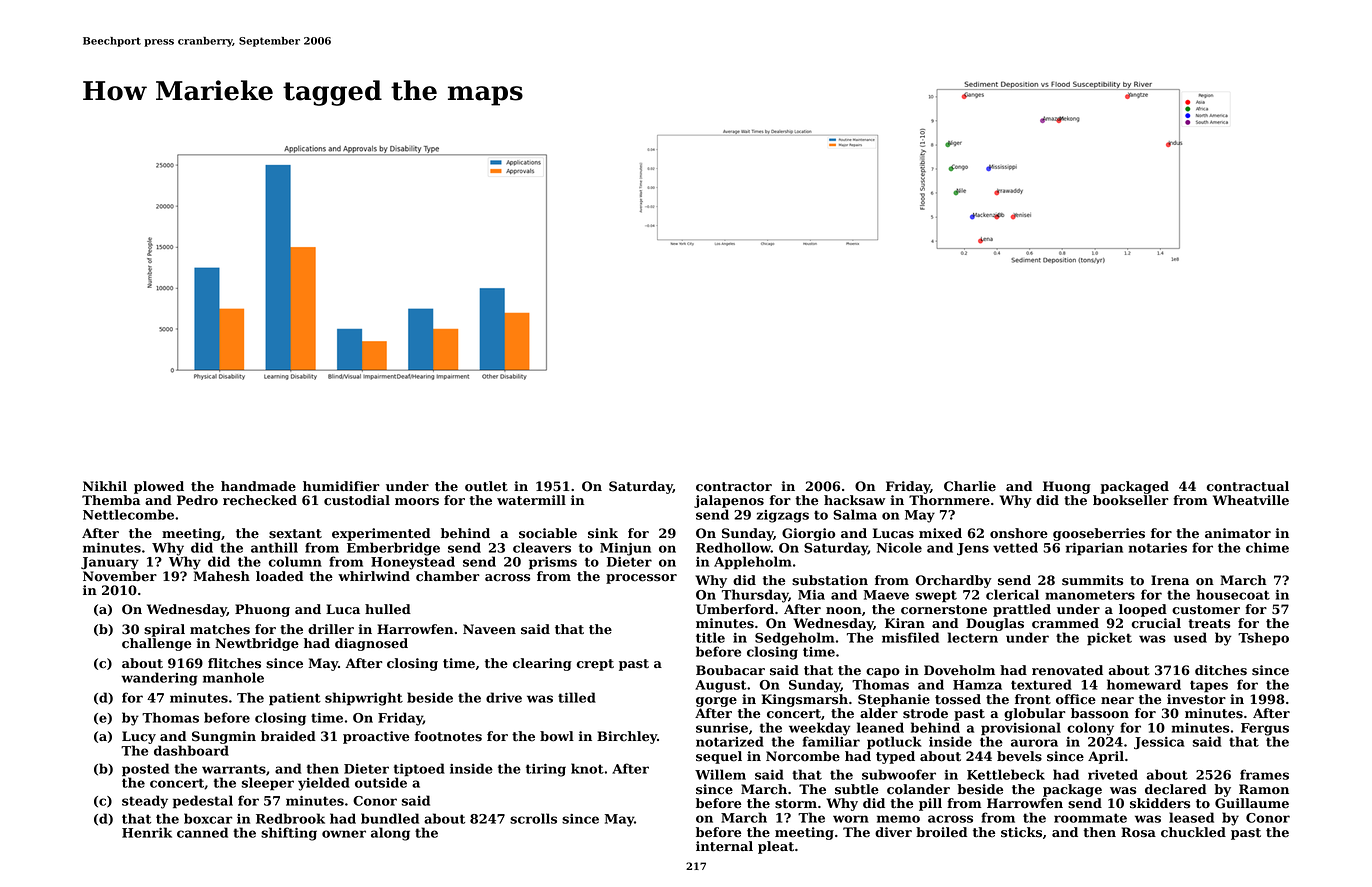 This image has width=1372, height=887. Describe the element at coordinates (341, 486) in the image. I see `humidifier` at that location.
